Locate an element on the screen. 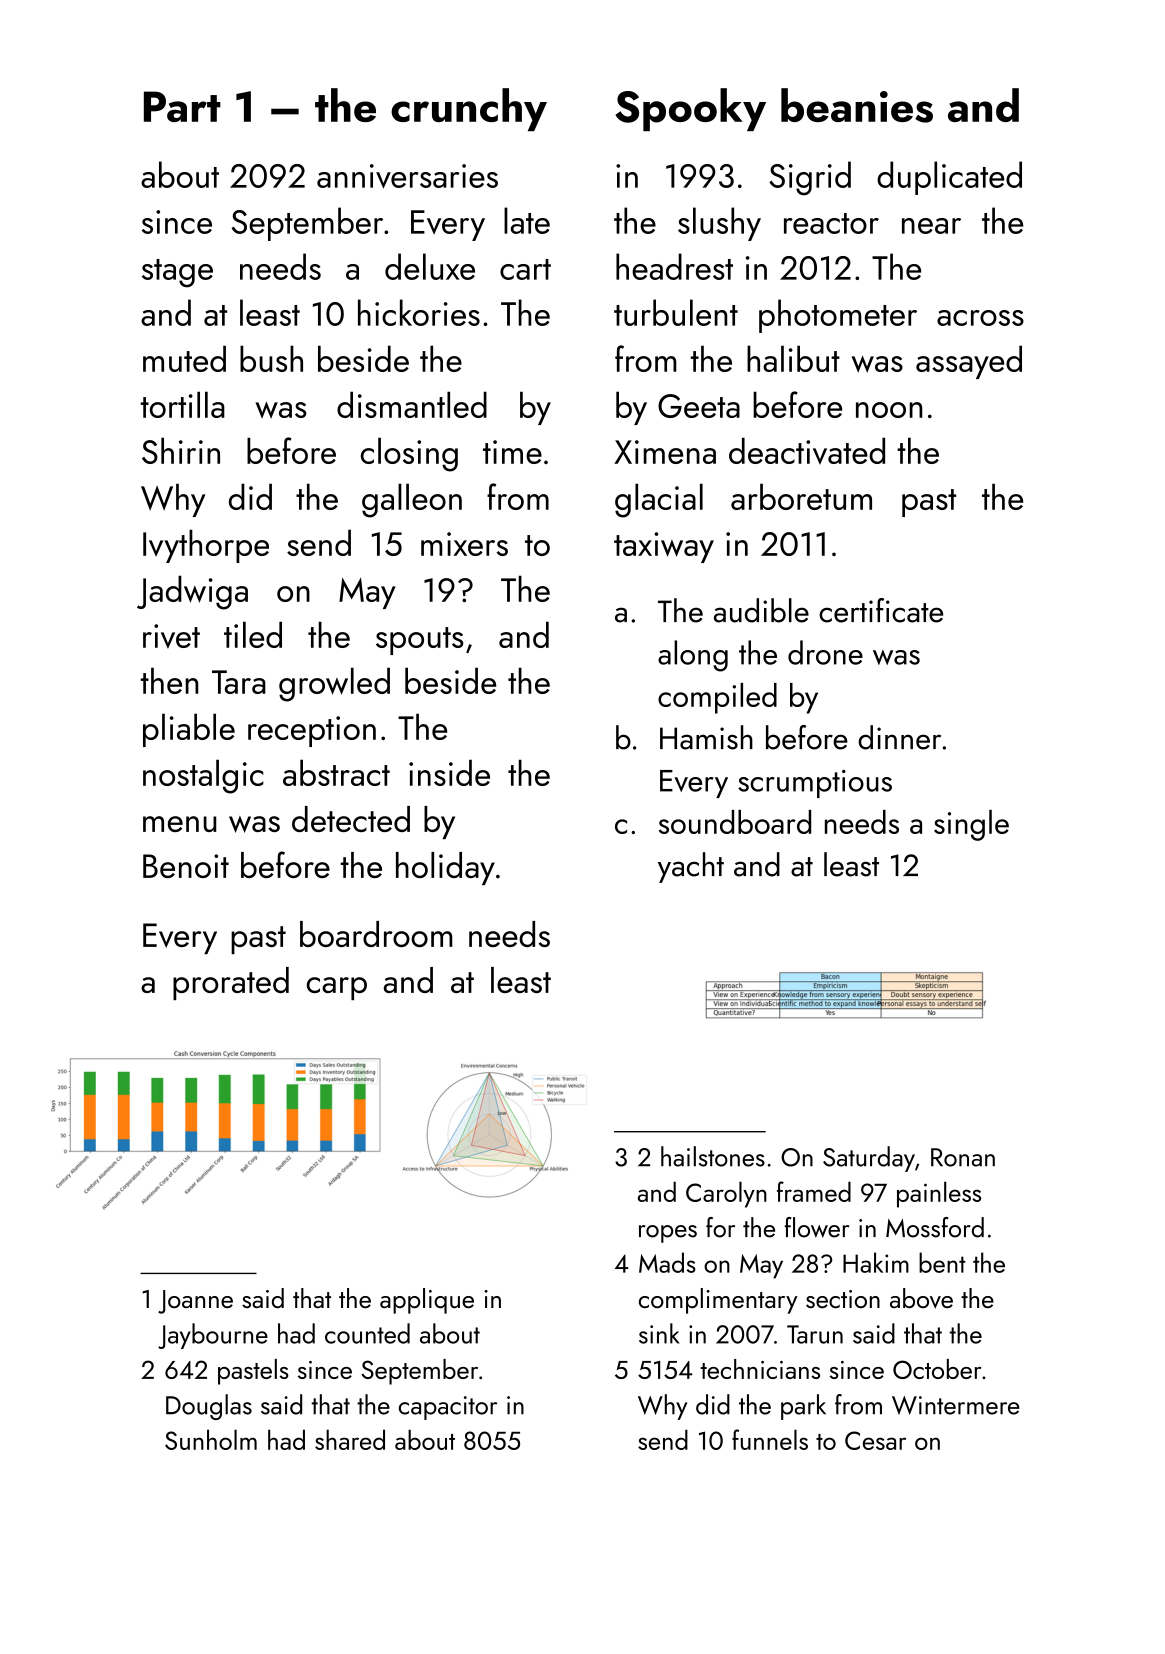 This screenshot has width=1165, height=1654. painless is located at coordinates (939, 1194).
